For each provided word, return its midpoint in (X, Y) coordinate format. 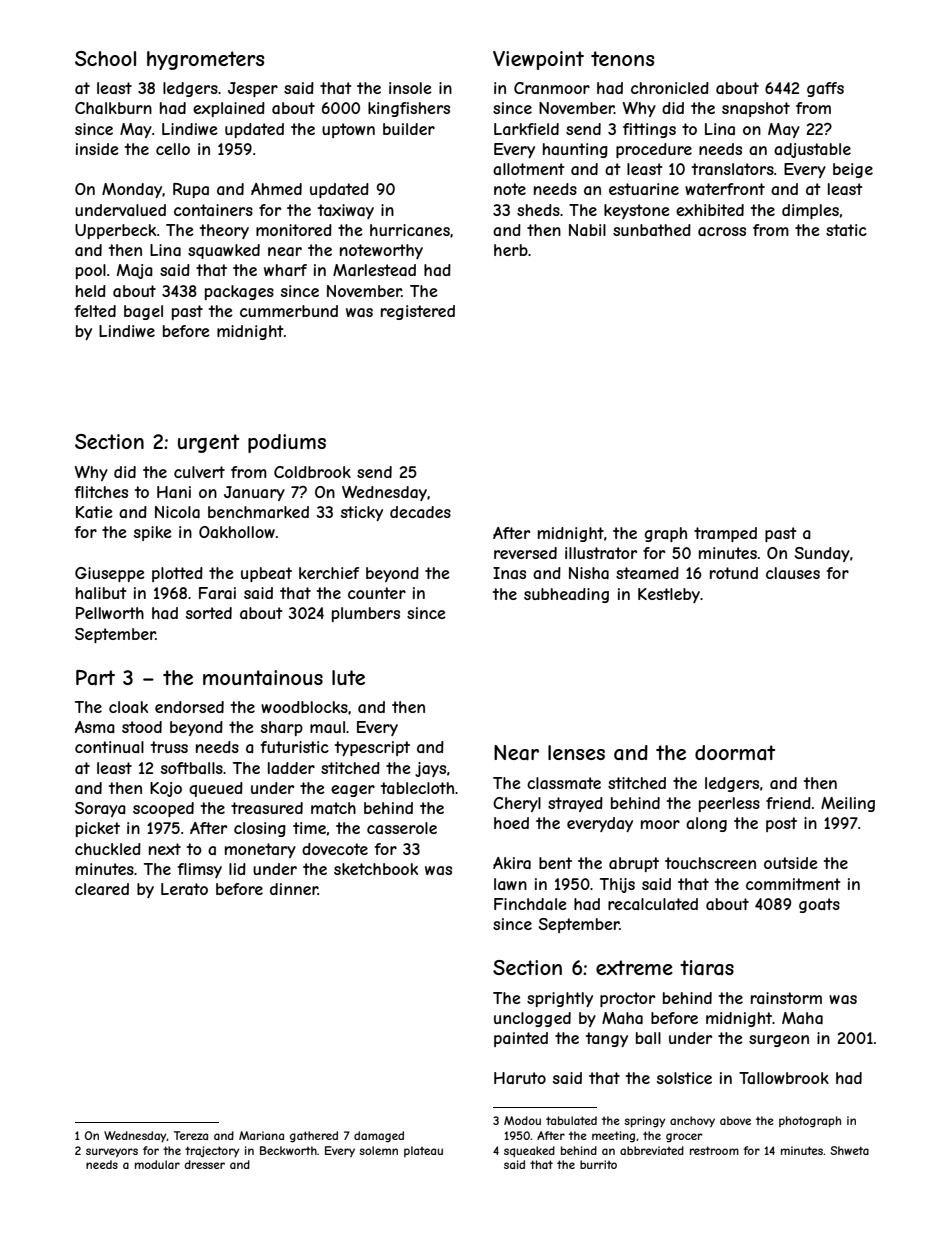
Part (95, 678)
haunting (575, 150)
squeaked (529, 1151)
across (722, 231)
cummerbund (289, 311)
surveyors (112, 1152)
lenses (576, 752)
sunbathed (652, 230)
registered (418, 312)
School (105, 58)
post (781, 824)
